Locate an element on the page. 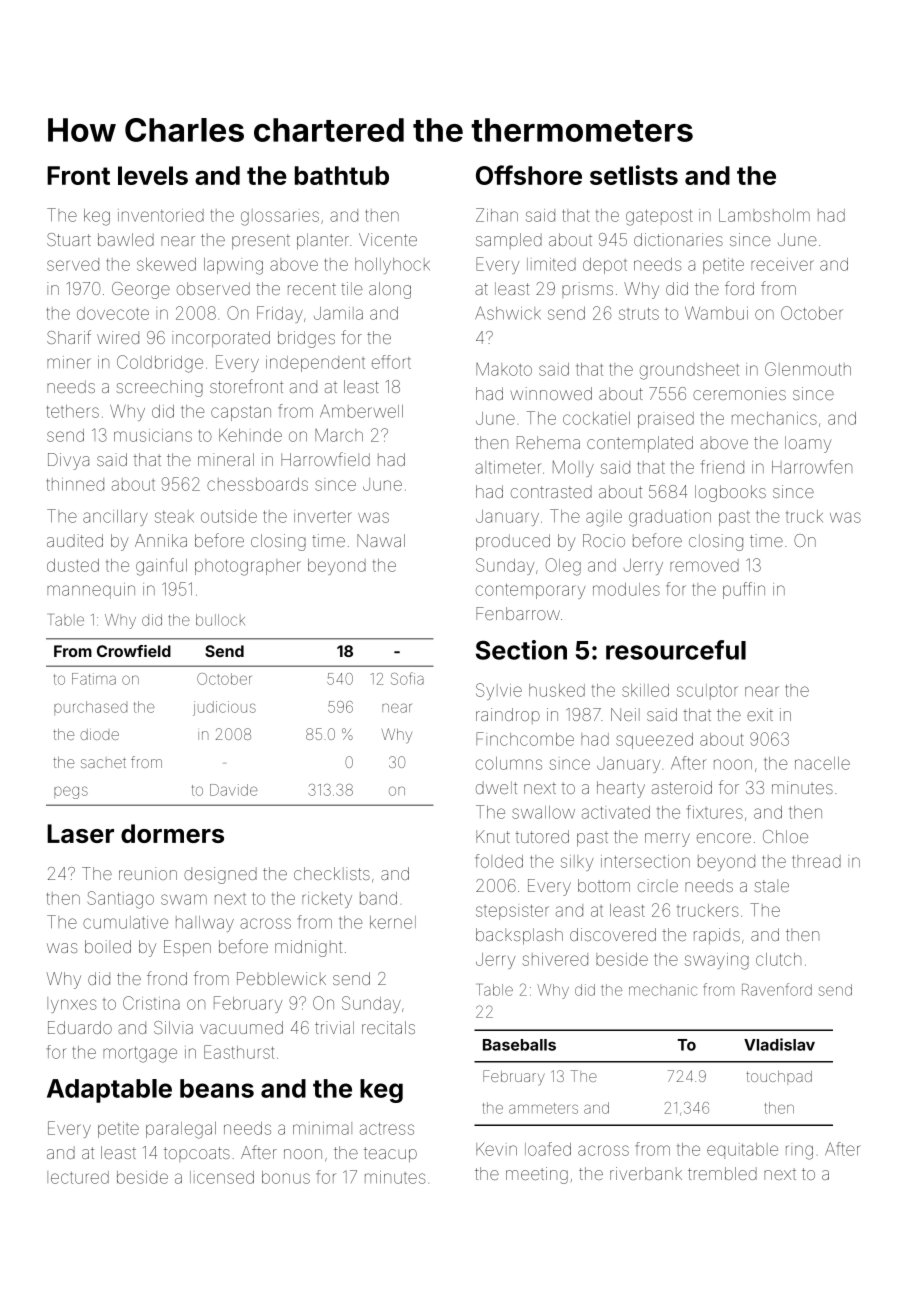  logbooks is located at coordinates (730, 493).
